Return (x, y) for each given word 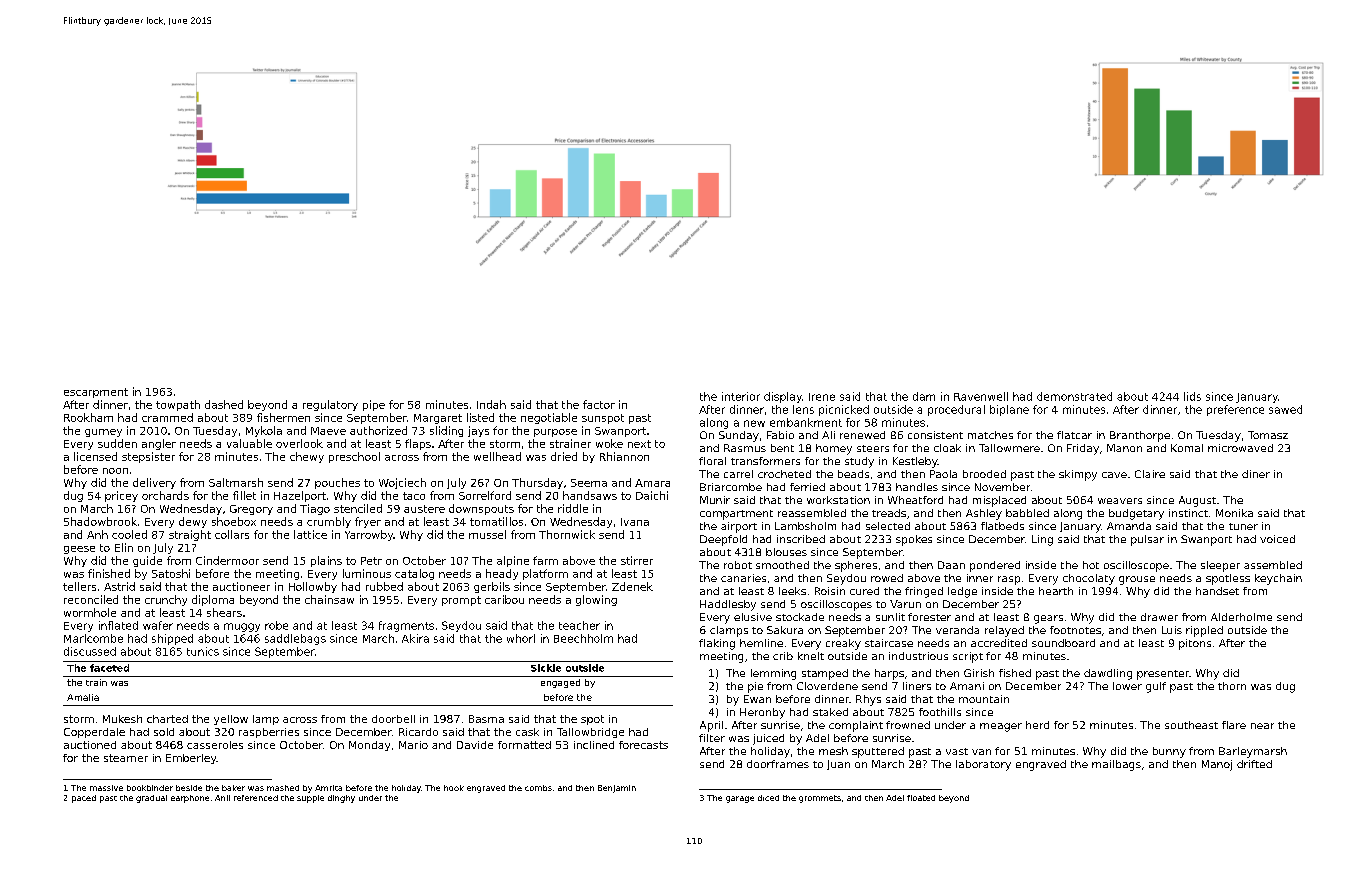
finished (109, 573)
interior (741, 396)
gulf (1156, 687)
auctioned (90, 745)
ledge (962, 592)
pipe (374, 405)
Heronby (762, 713)
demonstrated (1074, 396)
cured (864, 591)
